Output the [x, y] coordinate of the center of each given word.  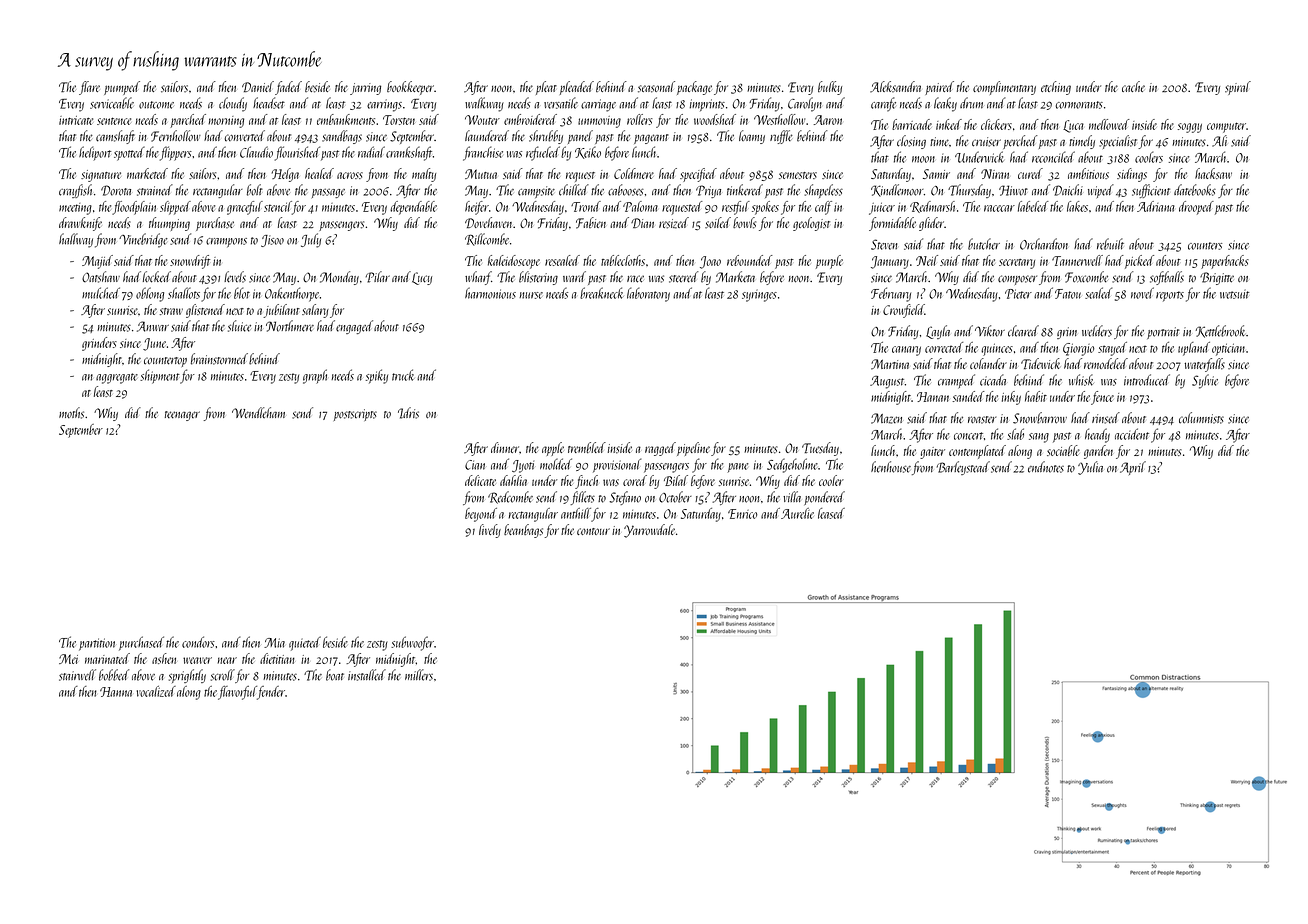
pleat [546, 88]
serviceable [112, 103]
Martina [890, 364]
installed [367, 675]
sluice [239, 326]
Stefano [625, 498]
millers [419, 675]
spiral [1238, 88]
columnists [1201, 418]
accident [1132, 434]
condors [198, 642]
